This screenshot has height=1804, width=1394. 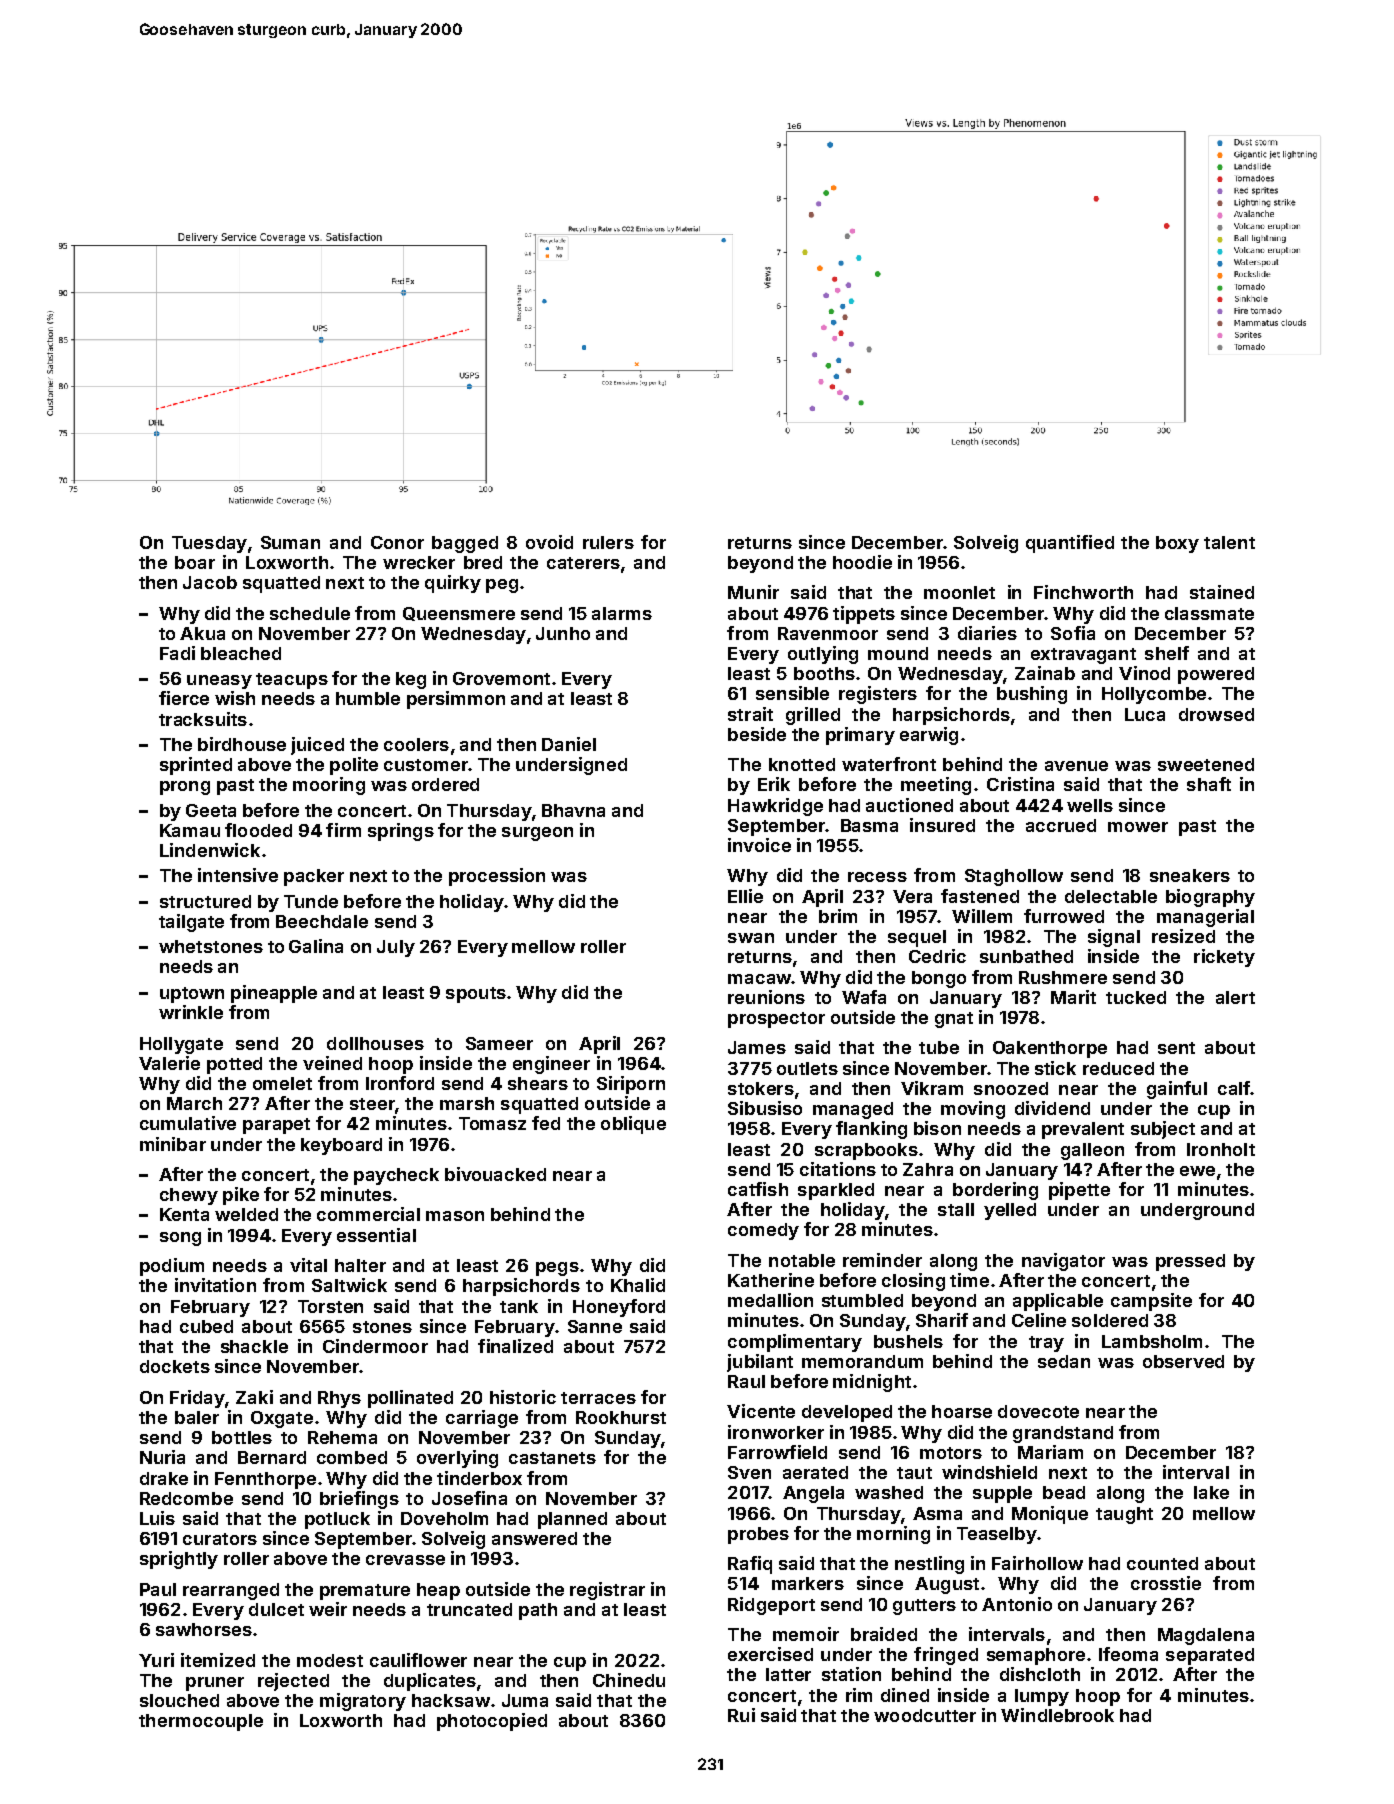 What do you see at coordinates (1190, 1262) in the screenshot?
I see `pressed` at bounding box center [1190, 1262].
